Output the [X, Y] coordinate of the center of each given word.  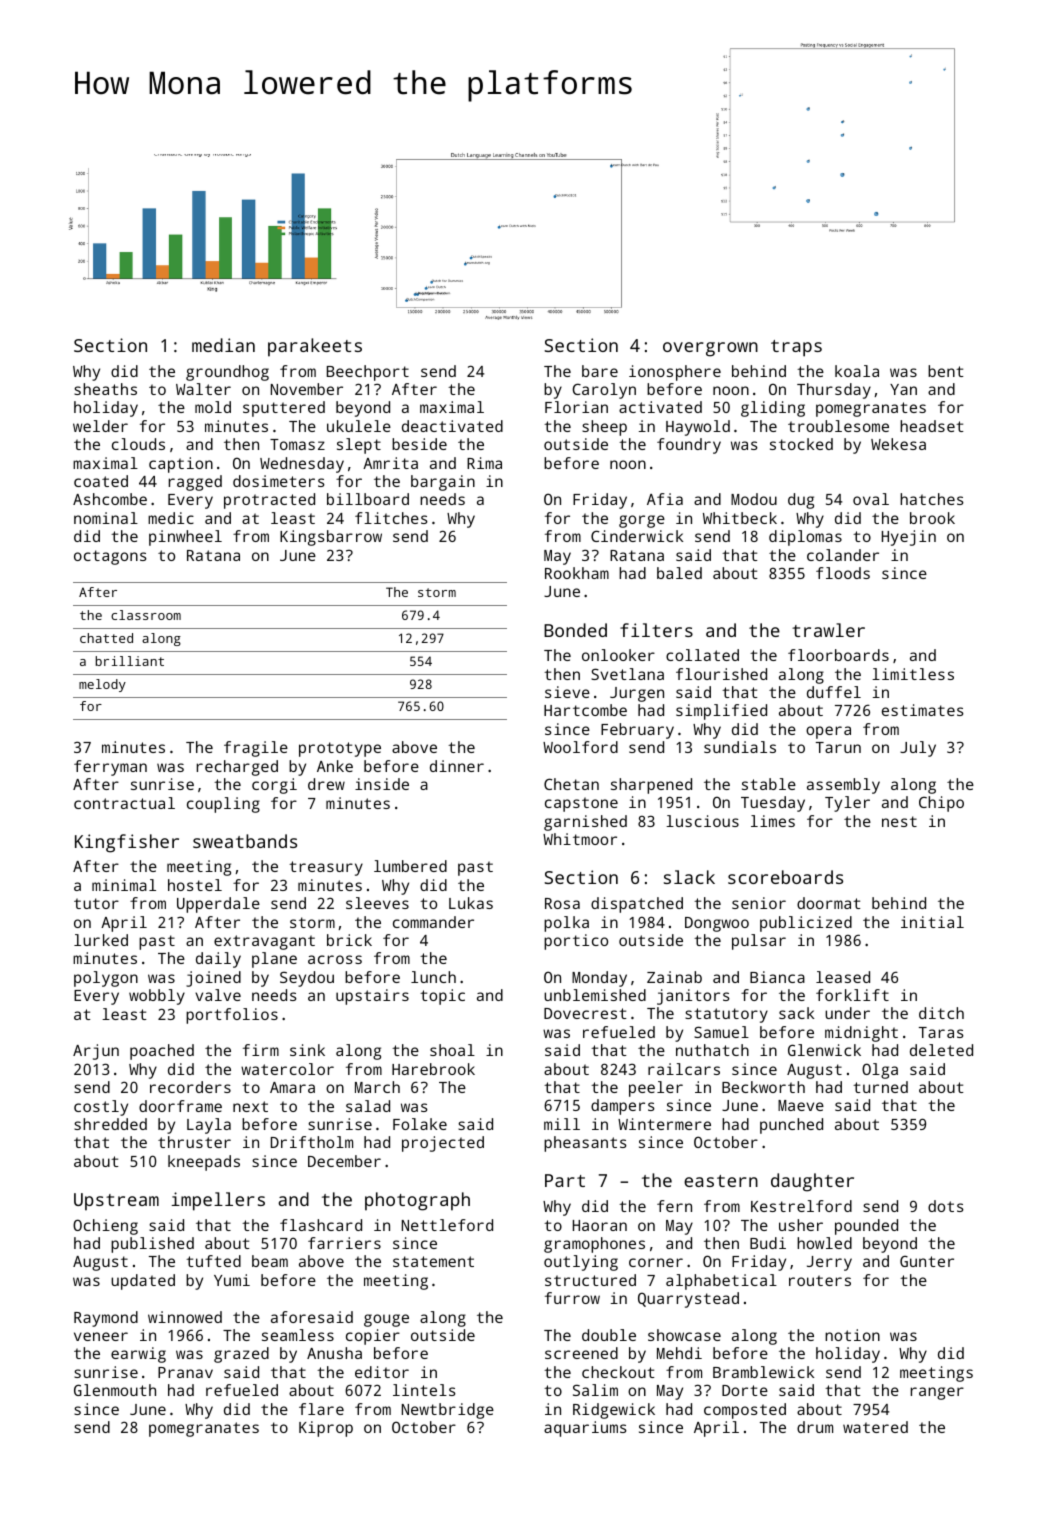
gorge [642, 521]
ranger [937, 1393]
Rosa [562, 903]
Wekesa [898, 444]
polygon [106, 979]
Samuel [721, 1032]
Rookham [577, 573]
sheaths [105, 389]
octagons [110, 557]
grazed [241, 1355]
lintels [424, 1390]
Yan [903, 389]
